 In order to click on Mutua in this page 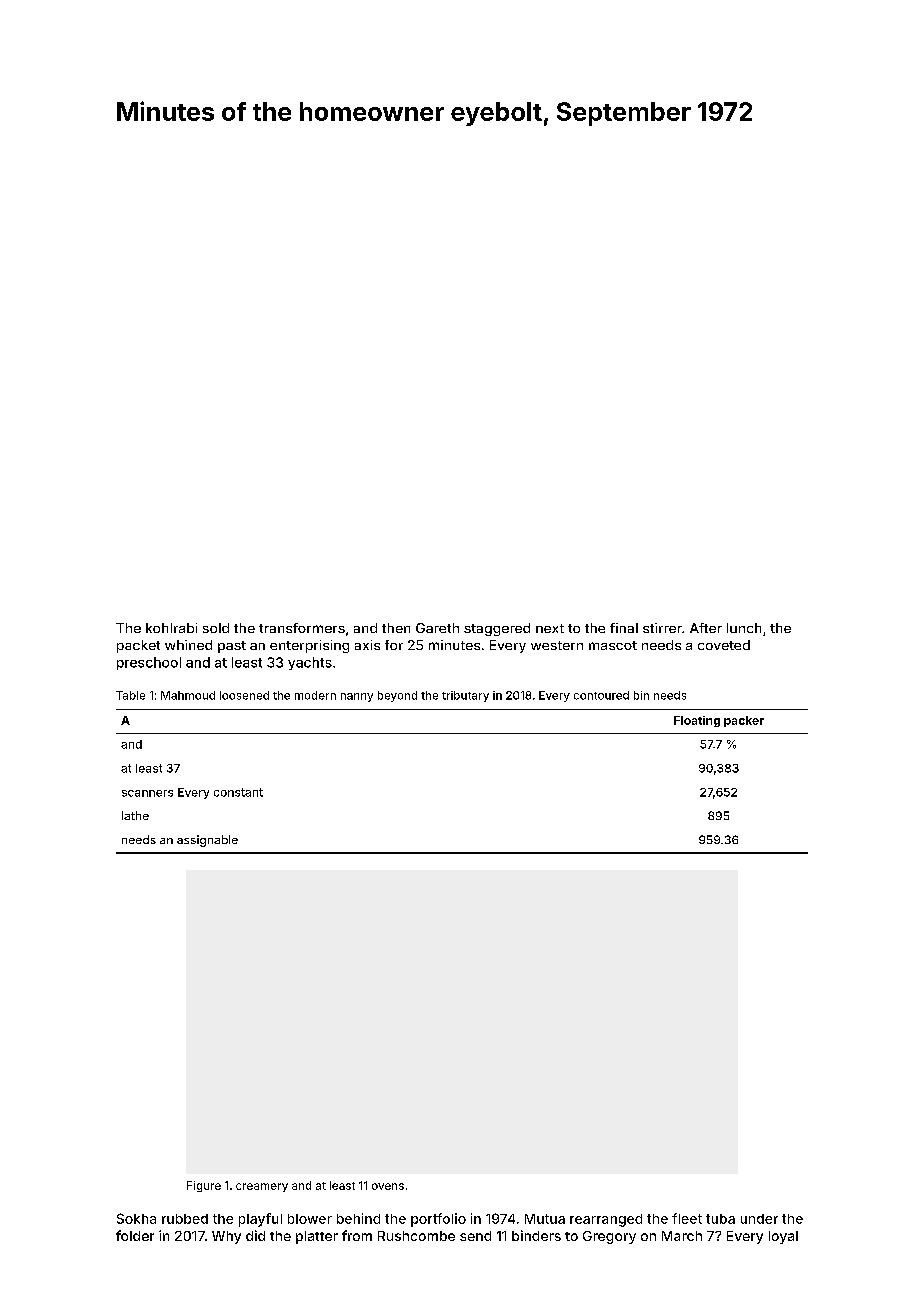, I will do `click(545, 1219)`.
